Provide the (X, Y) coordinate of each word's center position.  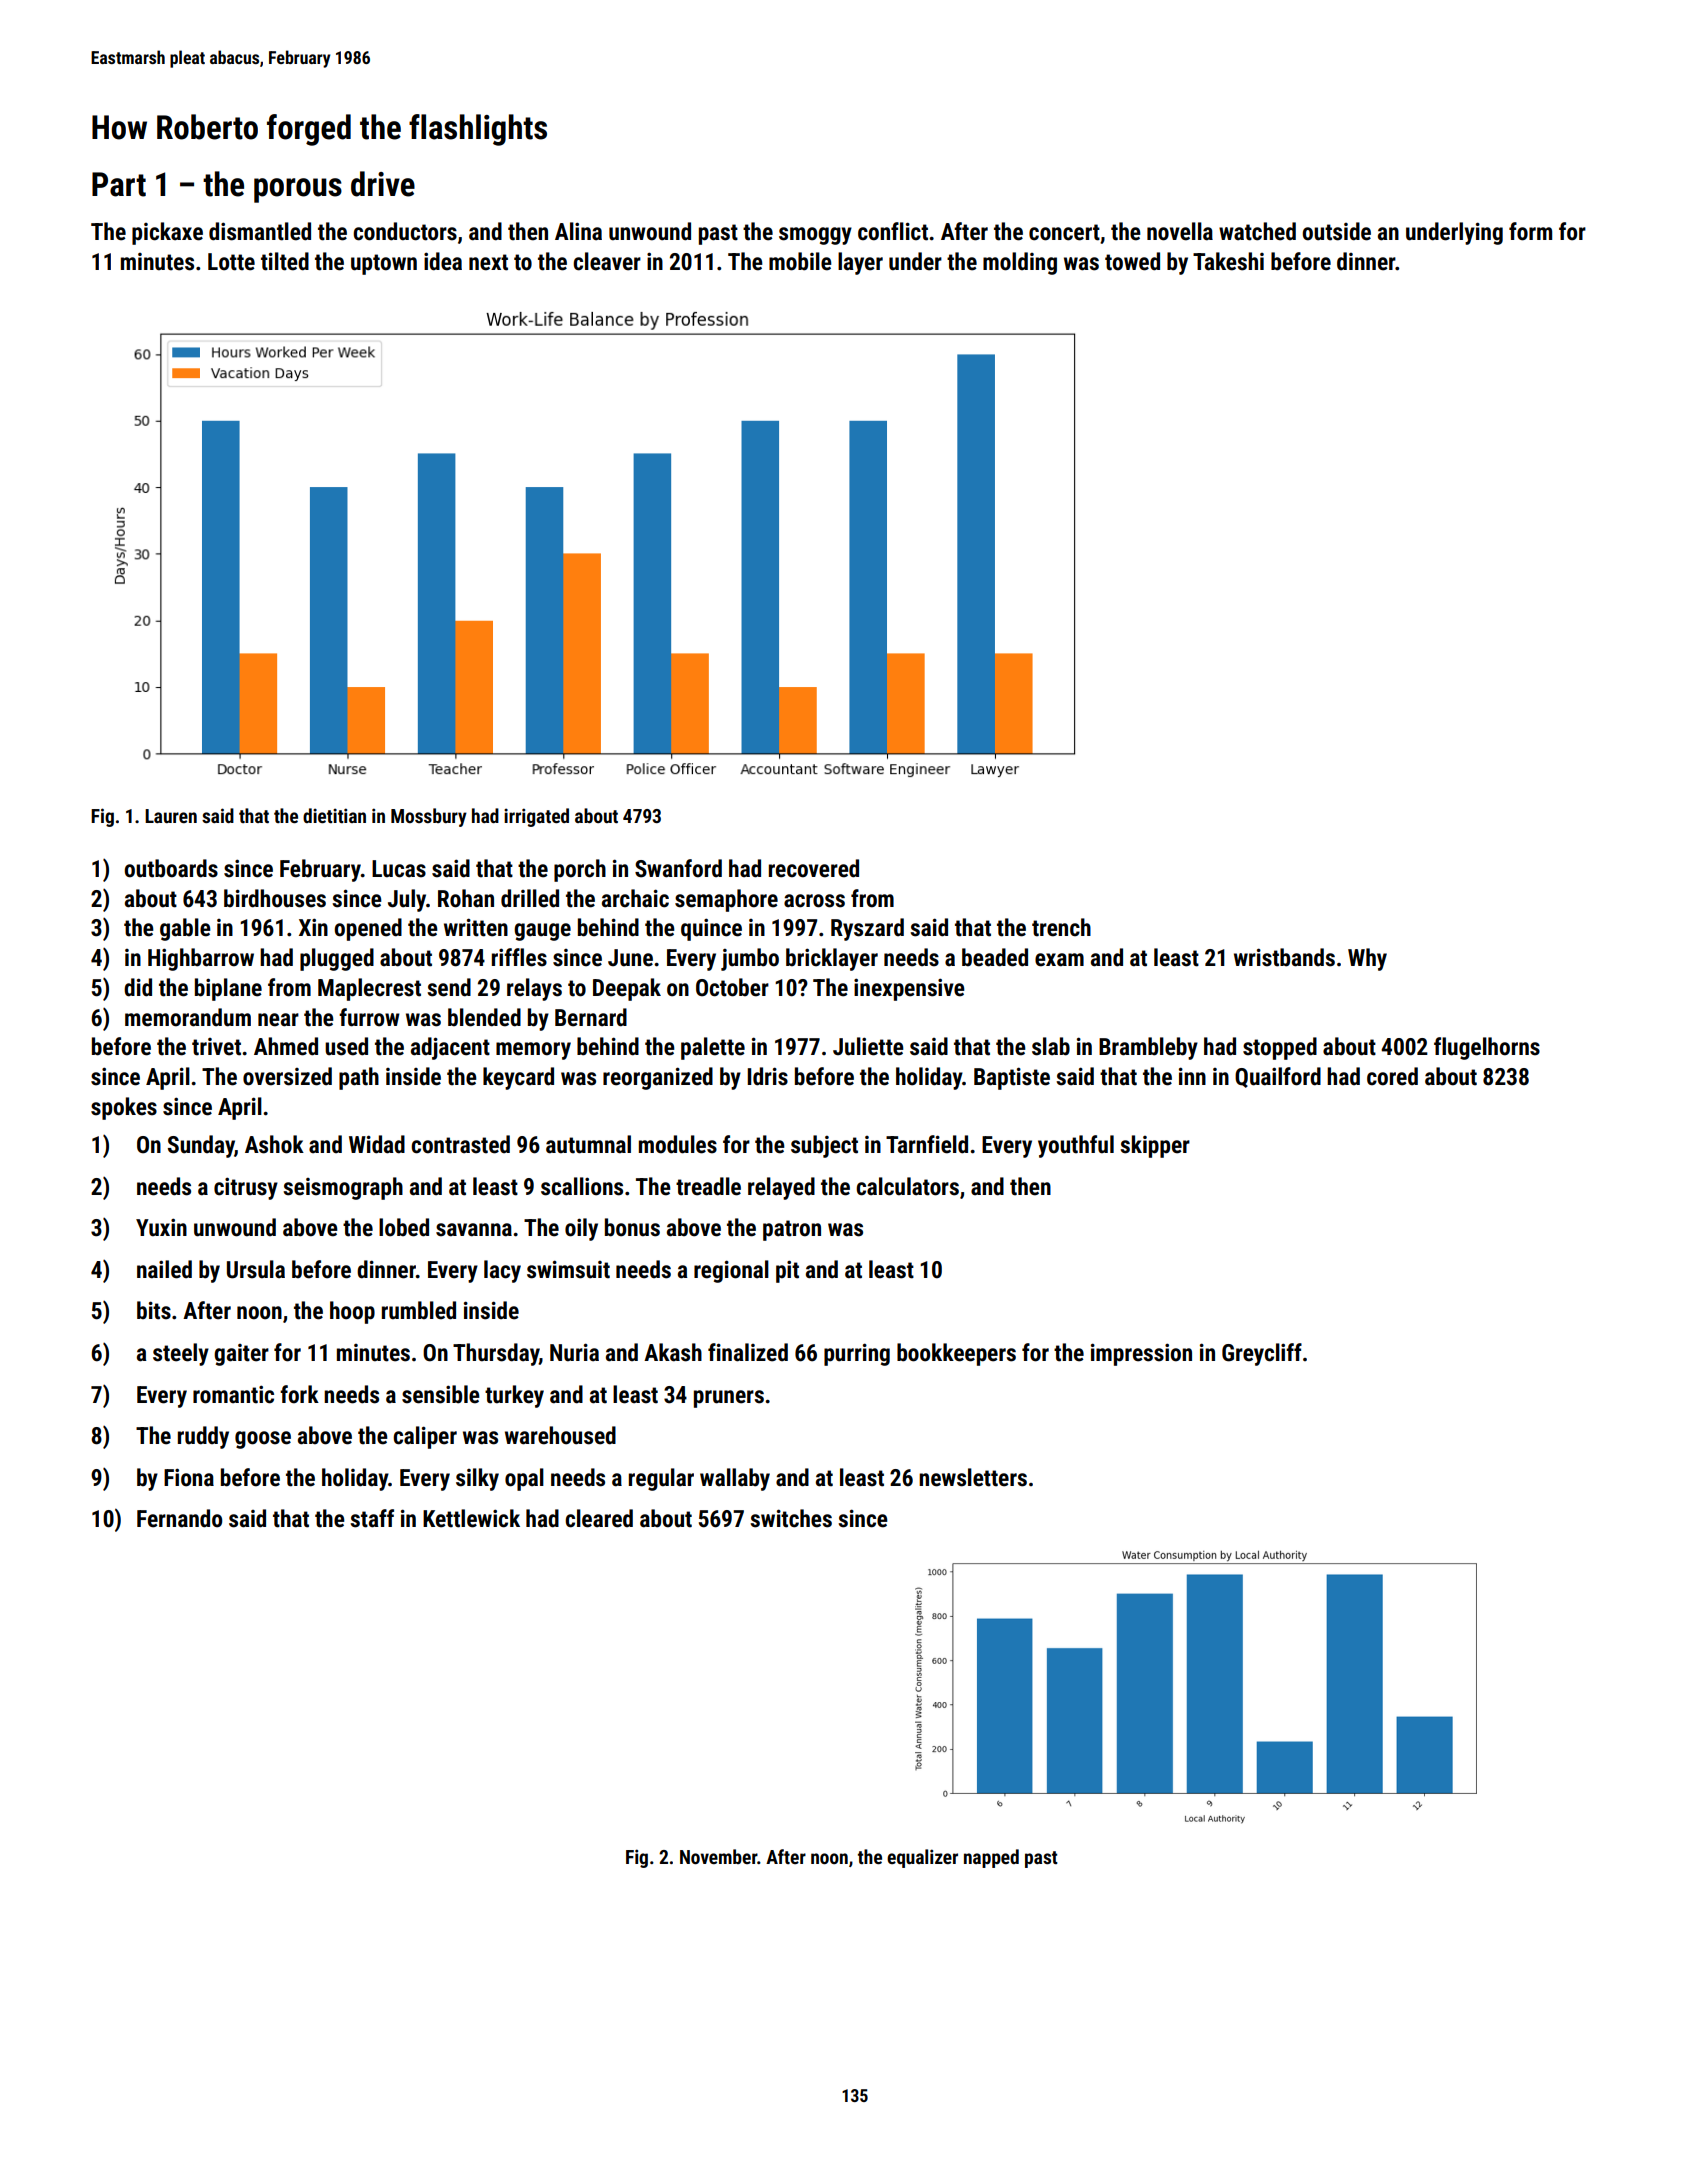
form (1530, 231)
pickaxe (167, 233)
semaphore (726, 900)
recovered (814, 868)
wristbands (1284, 957)
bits (154, 1310)
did (138, 987)
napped (991, 1858)
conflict (893, 231)
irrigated (536, 817)
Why (1367, 959)
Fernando (179, 1518)
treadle (708, 1186)
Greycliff (1262, 1354)
